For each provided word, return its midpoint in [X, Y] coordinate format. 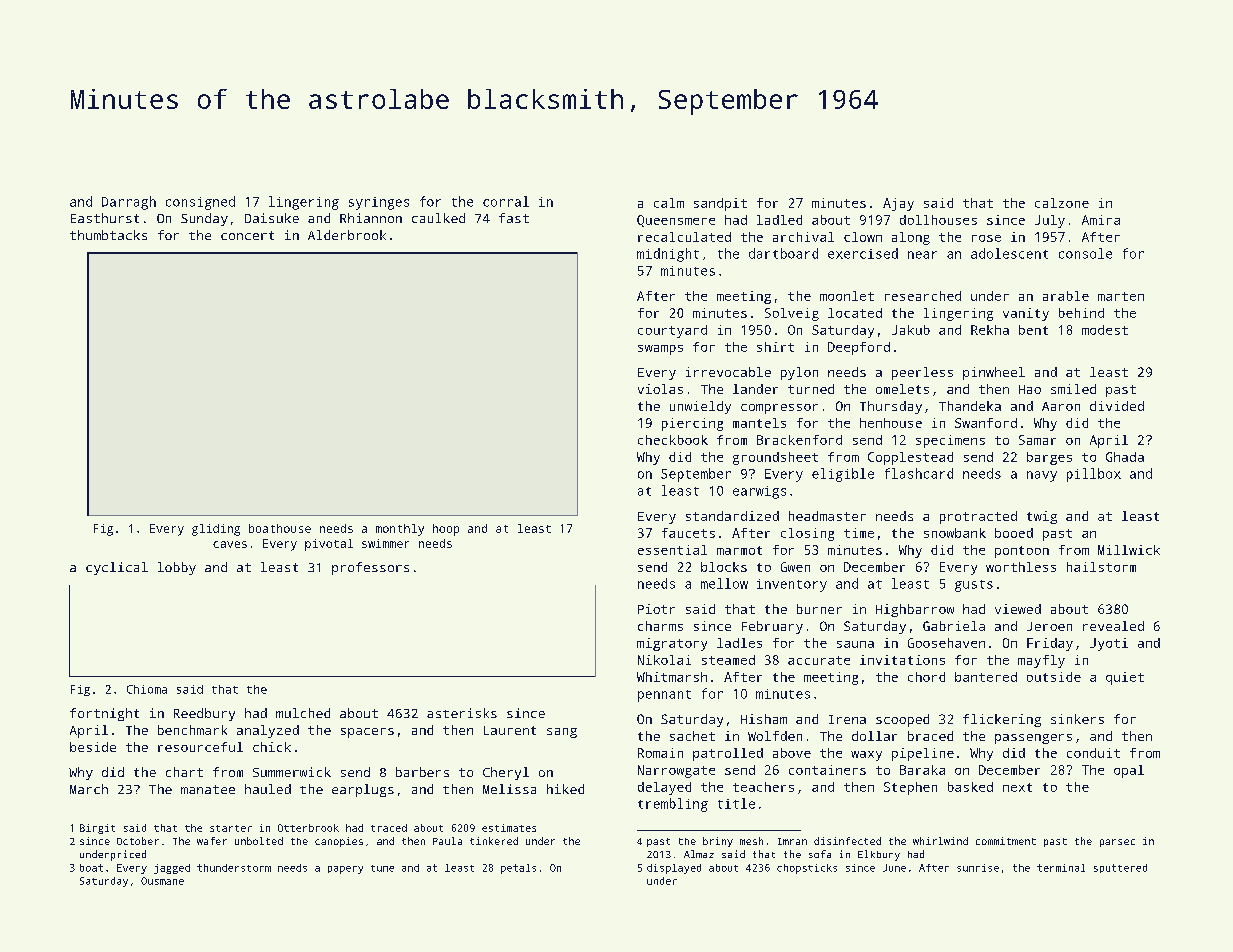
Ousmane [162, 881]
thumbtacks [108, 235]
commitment [1006, 841]
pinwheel [994, 373]
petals [518, 869]
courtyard [672, 331]
